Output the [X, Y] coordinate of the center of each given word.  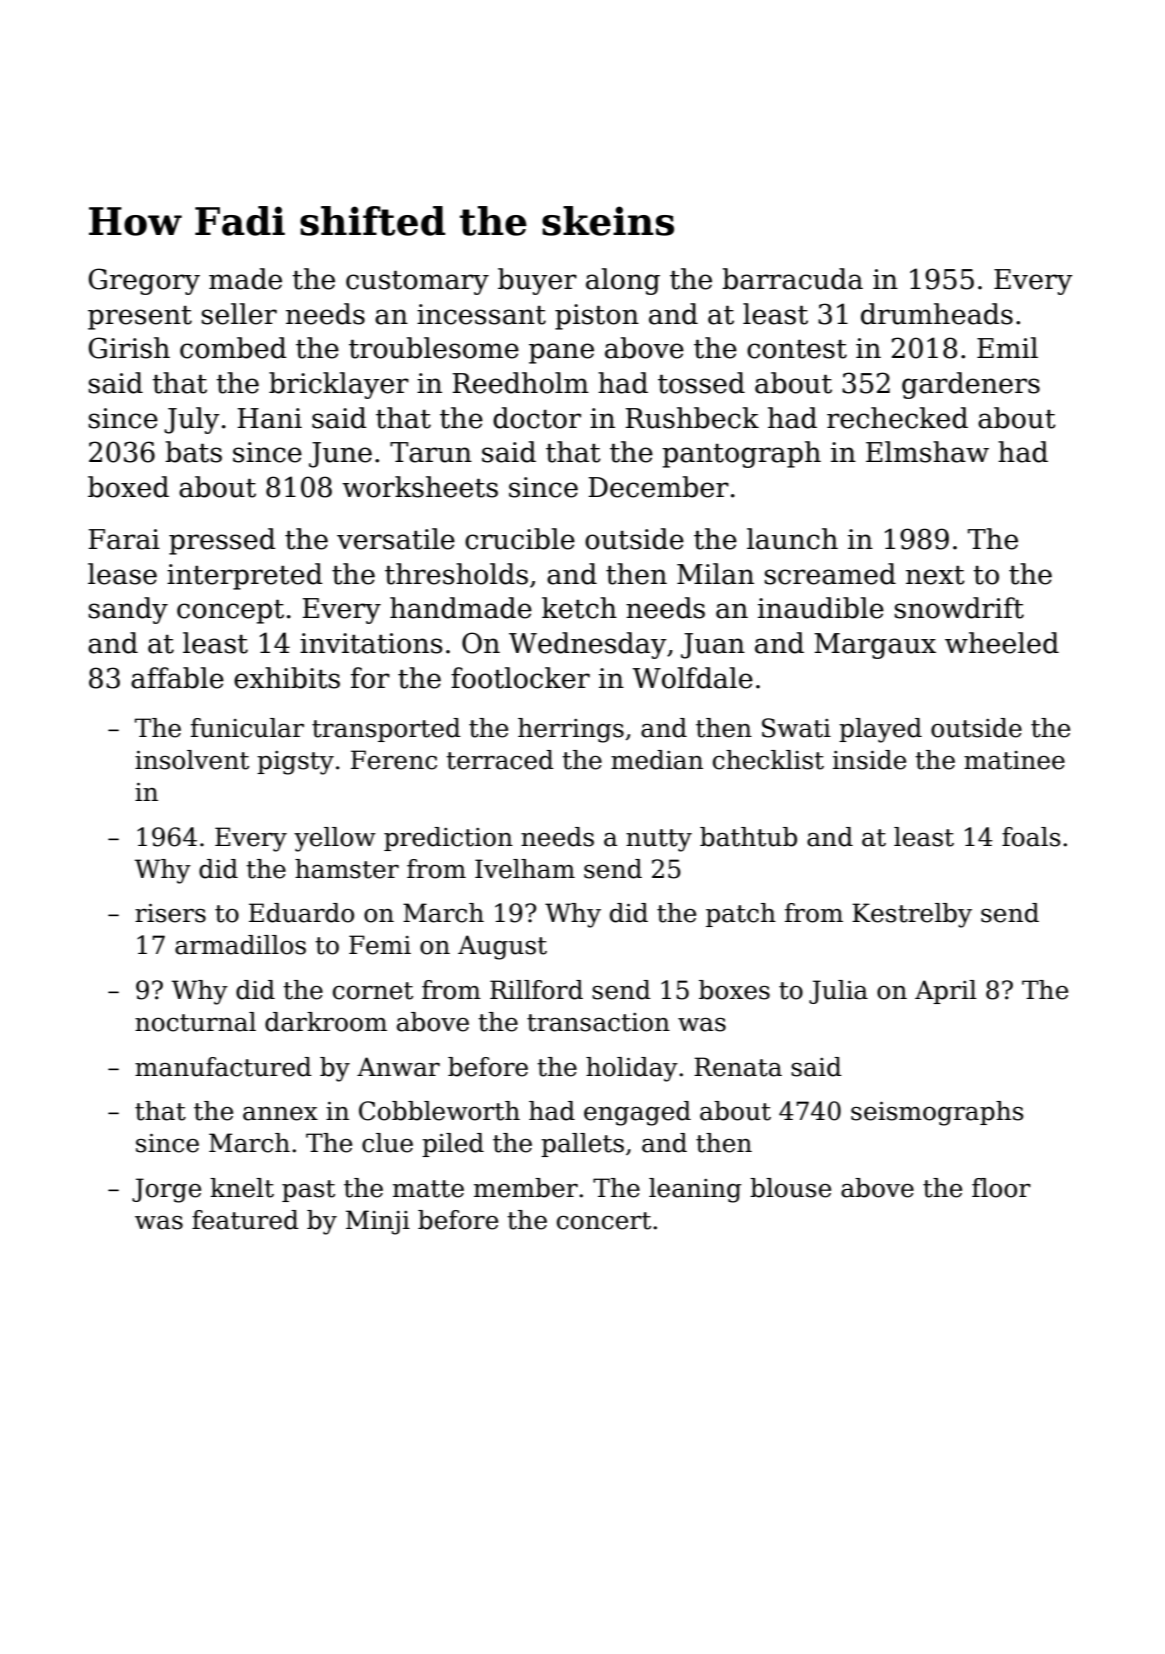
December [658, 487]
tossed [701, 383]
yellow [335, 839]
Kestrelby [912, 915]
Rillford [536, 990]
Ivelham [525, 869]
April [946, 992]
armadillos [240, 945]
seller [239, 314]
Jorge [166, 1190]
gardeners [971, 385]
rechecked [897, 418]
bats [193, 452]
